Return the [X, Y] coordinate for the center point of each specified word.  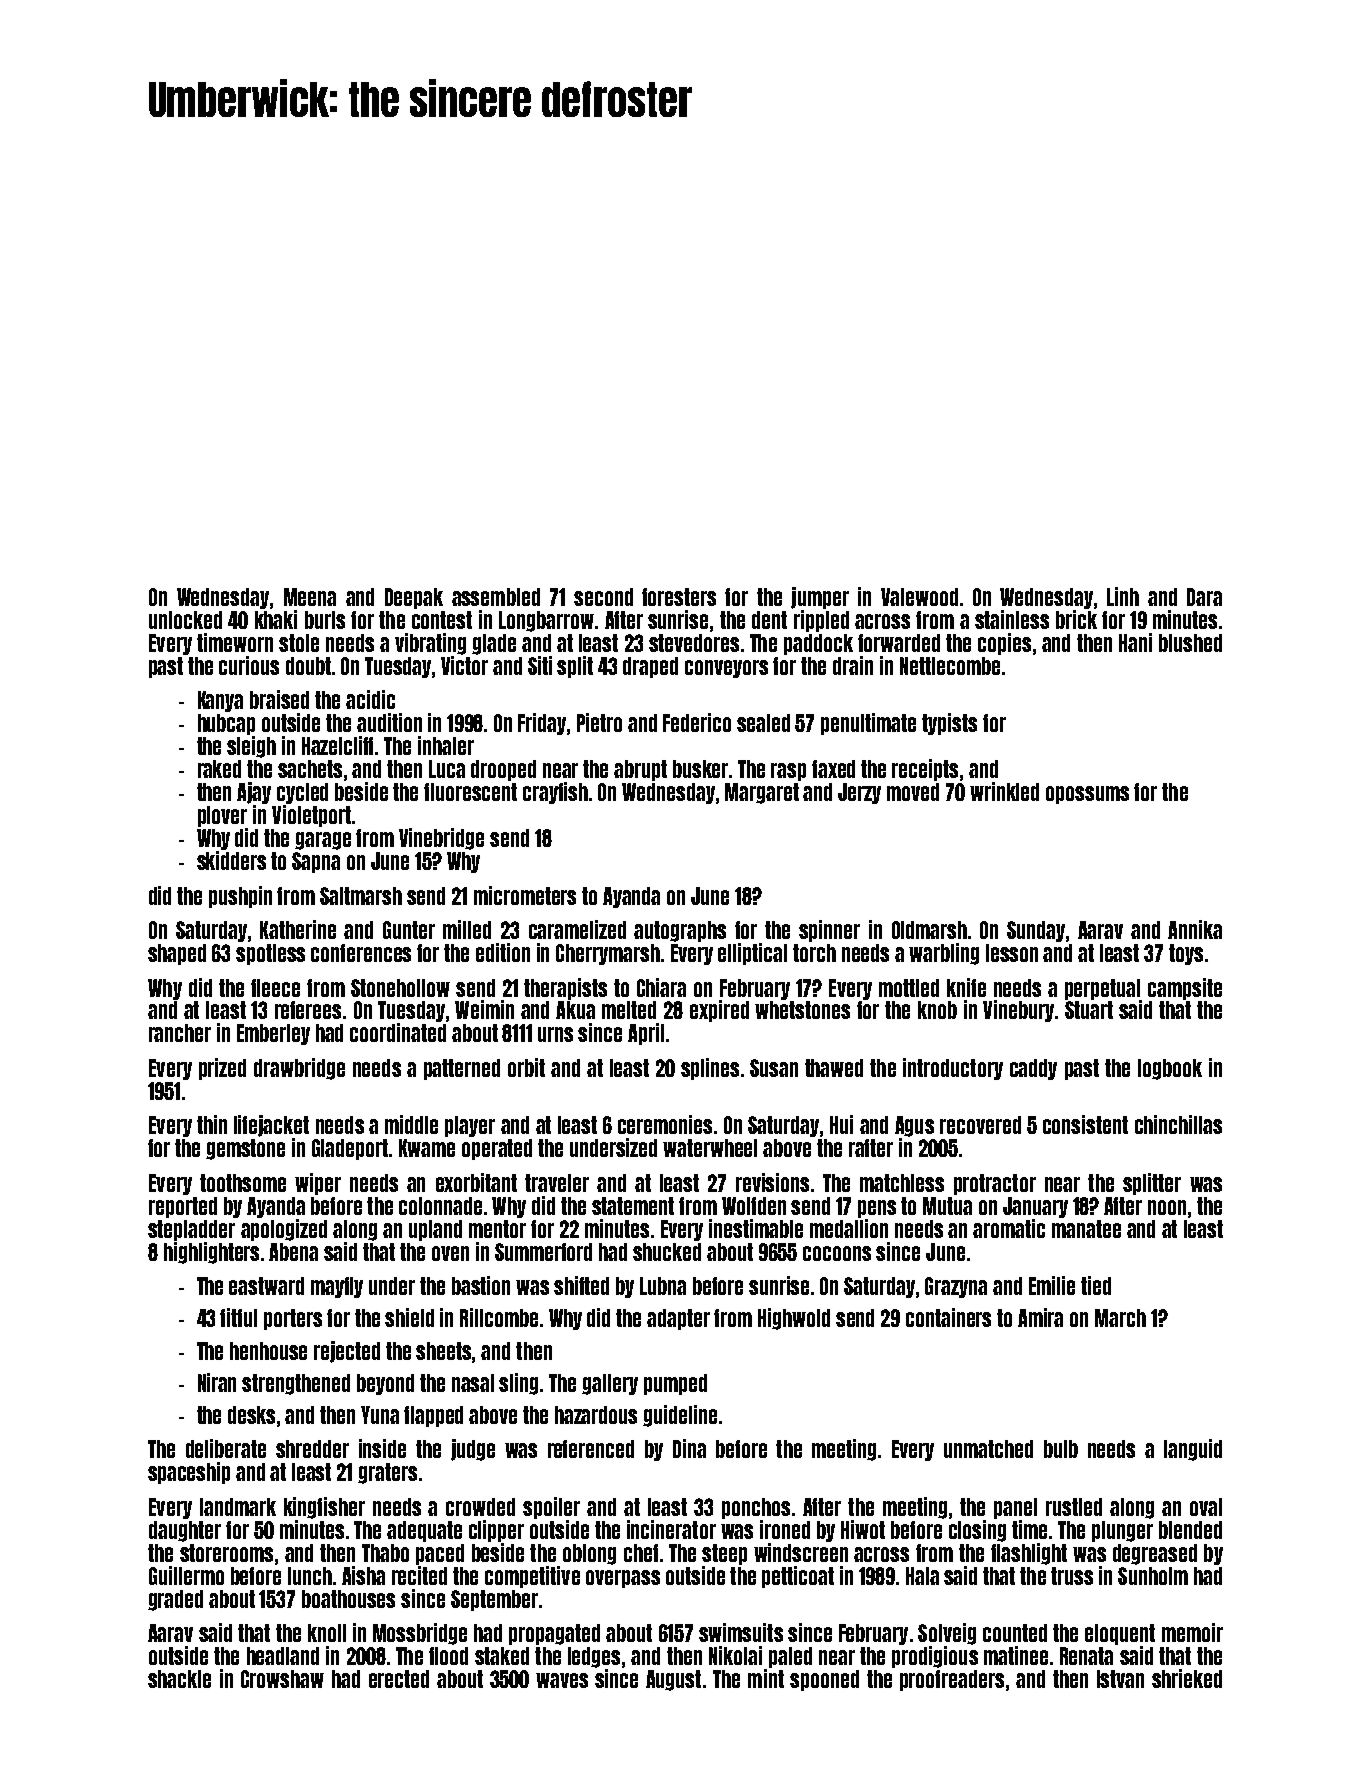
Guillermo [186, 1575]
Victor [464, 665]
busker [700, 769]
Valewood [919, 597]
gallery [610, 1384]
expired [719, 1011]
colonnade [440, 1206]
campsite [1185, 989]
